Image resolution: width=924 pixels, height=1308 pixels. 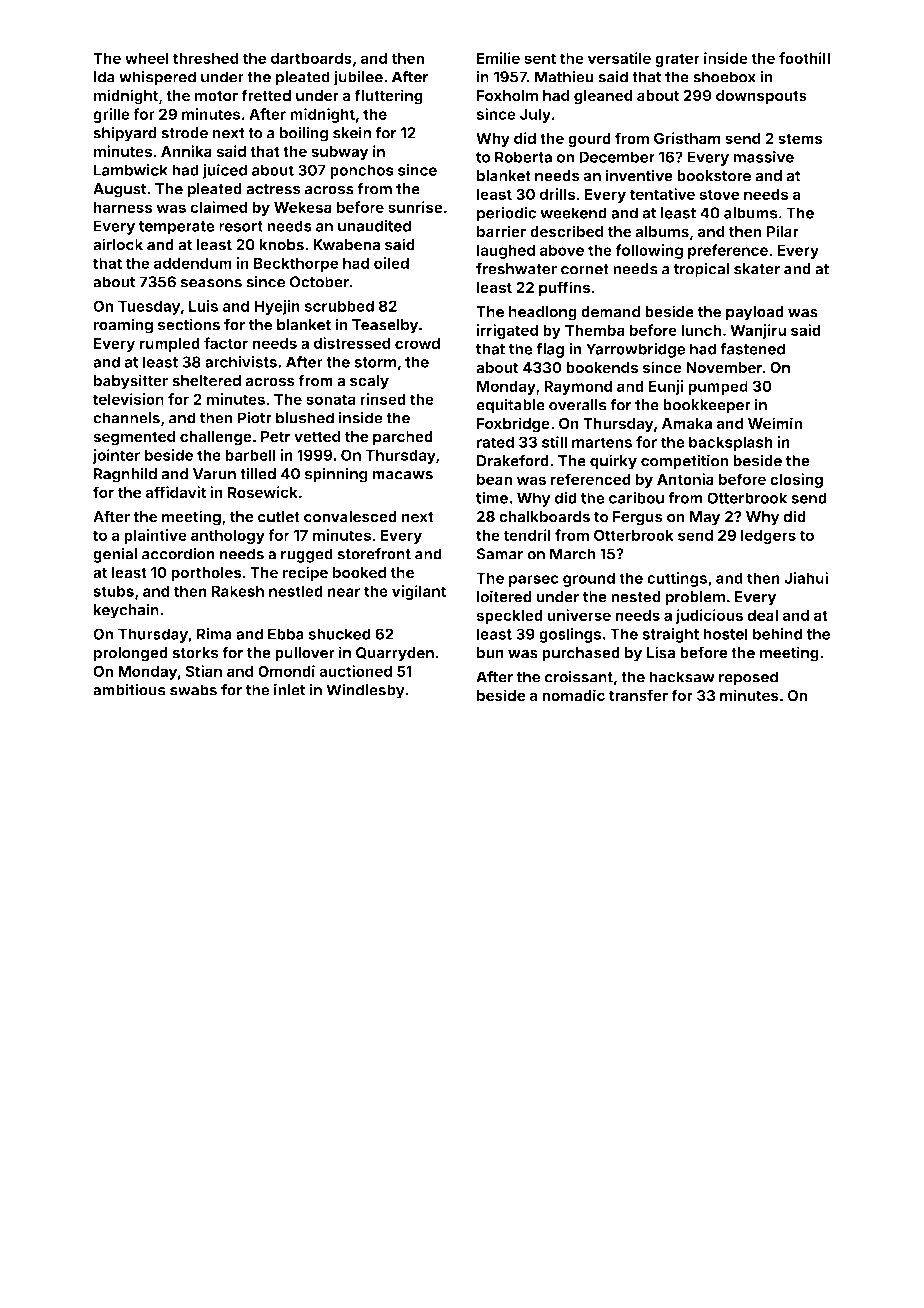 What do you see at coordinates (289, 690) in the screenshot?
I see `inlet` at bounding box center [289, 690].
